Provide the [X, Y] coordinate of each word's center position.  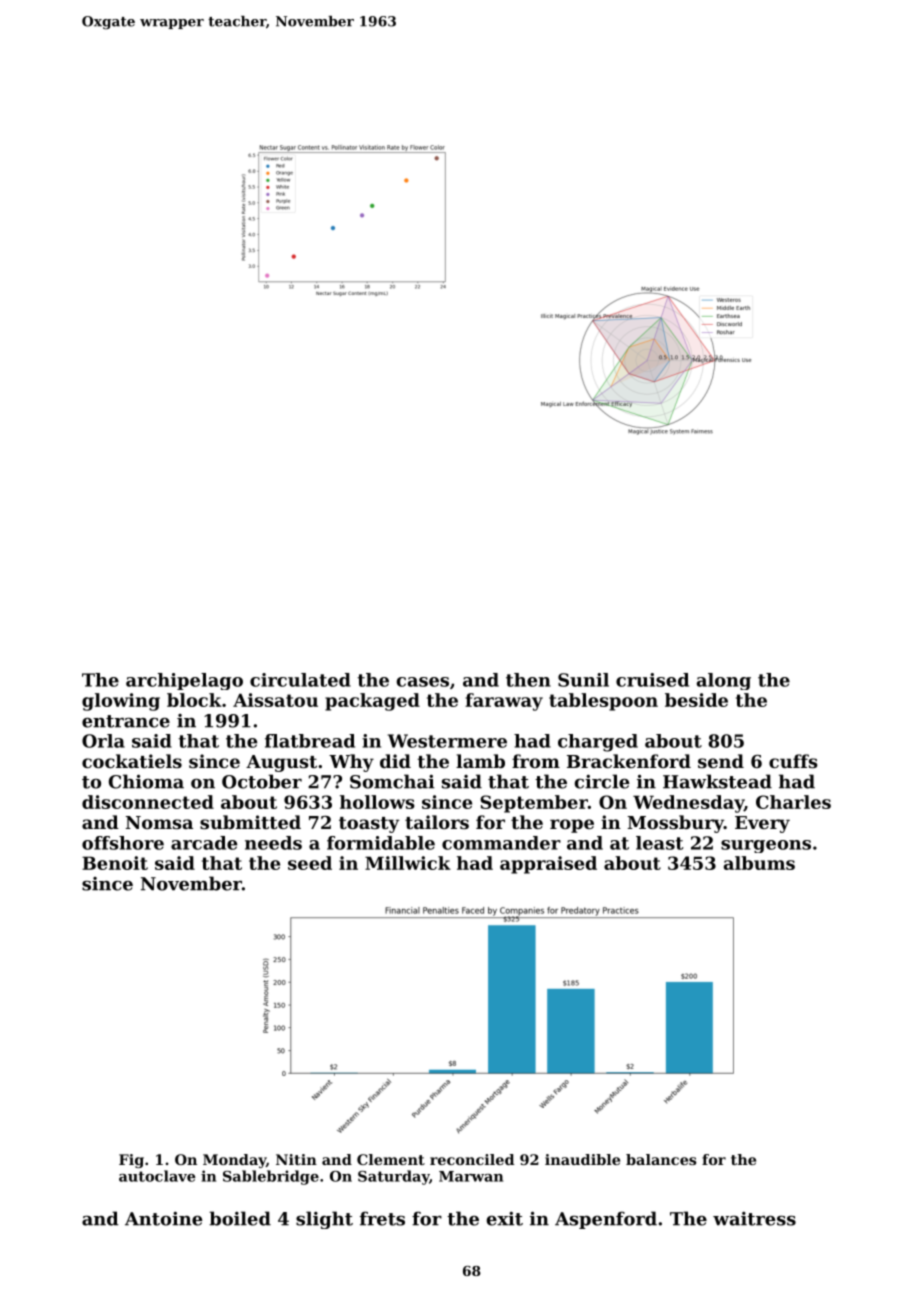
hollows [377, 802]
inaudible [582, 1159]
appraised [548, 865]
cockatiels [132, 761]
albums [759, 863]
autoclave [157, 1176]
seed [310, 863]
